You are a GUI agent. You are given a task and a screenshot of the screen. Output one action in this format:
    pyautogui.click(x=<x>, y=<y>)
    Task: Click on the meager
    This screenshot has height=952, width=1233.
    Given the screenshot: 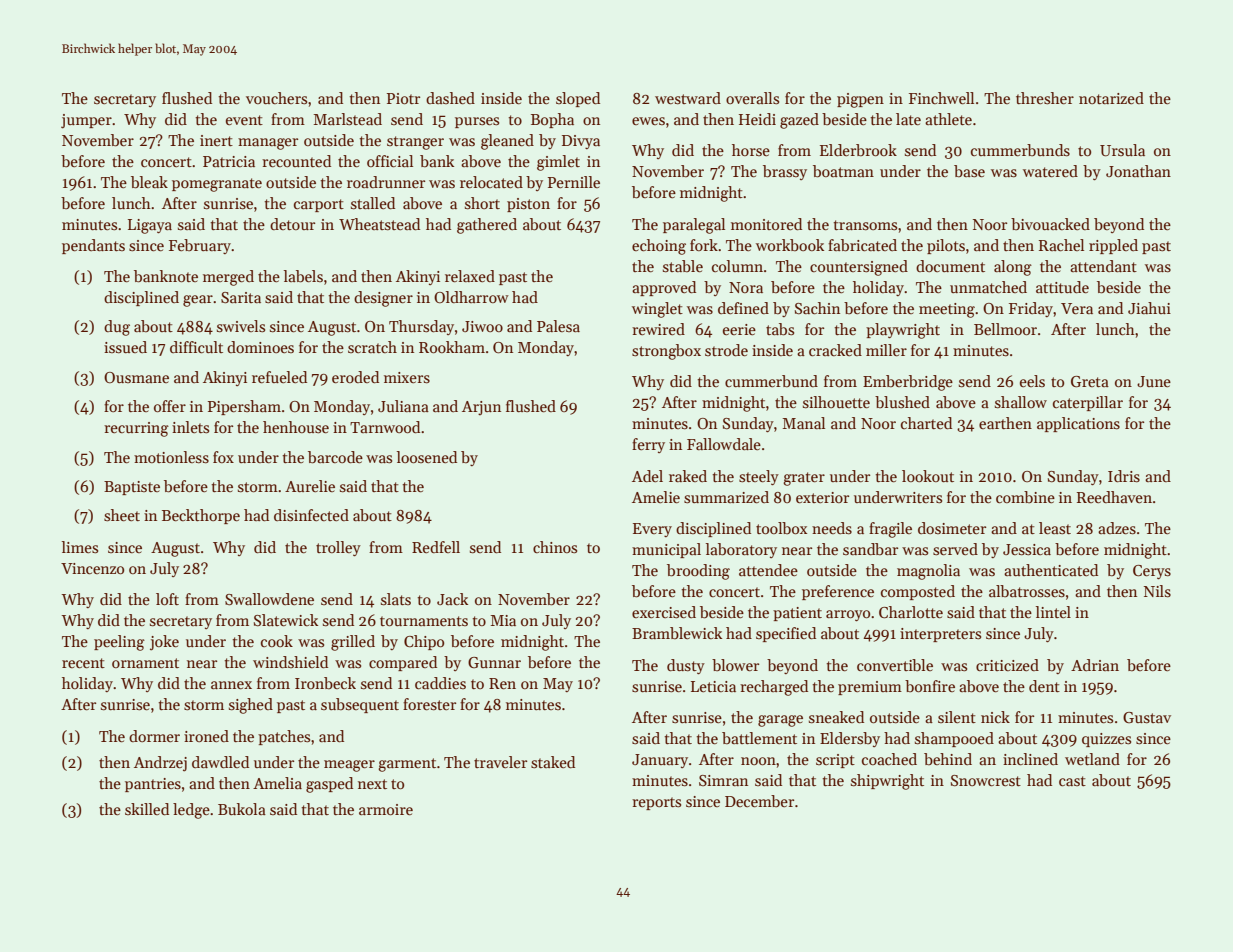 What is the action you would take?
    pyautogui.click(x=349, y=766)
